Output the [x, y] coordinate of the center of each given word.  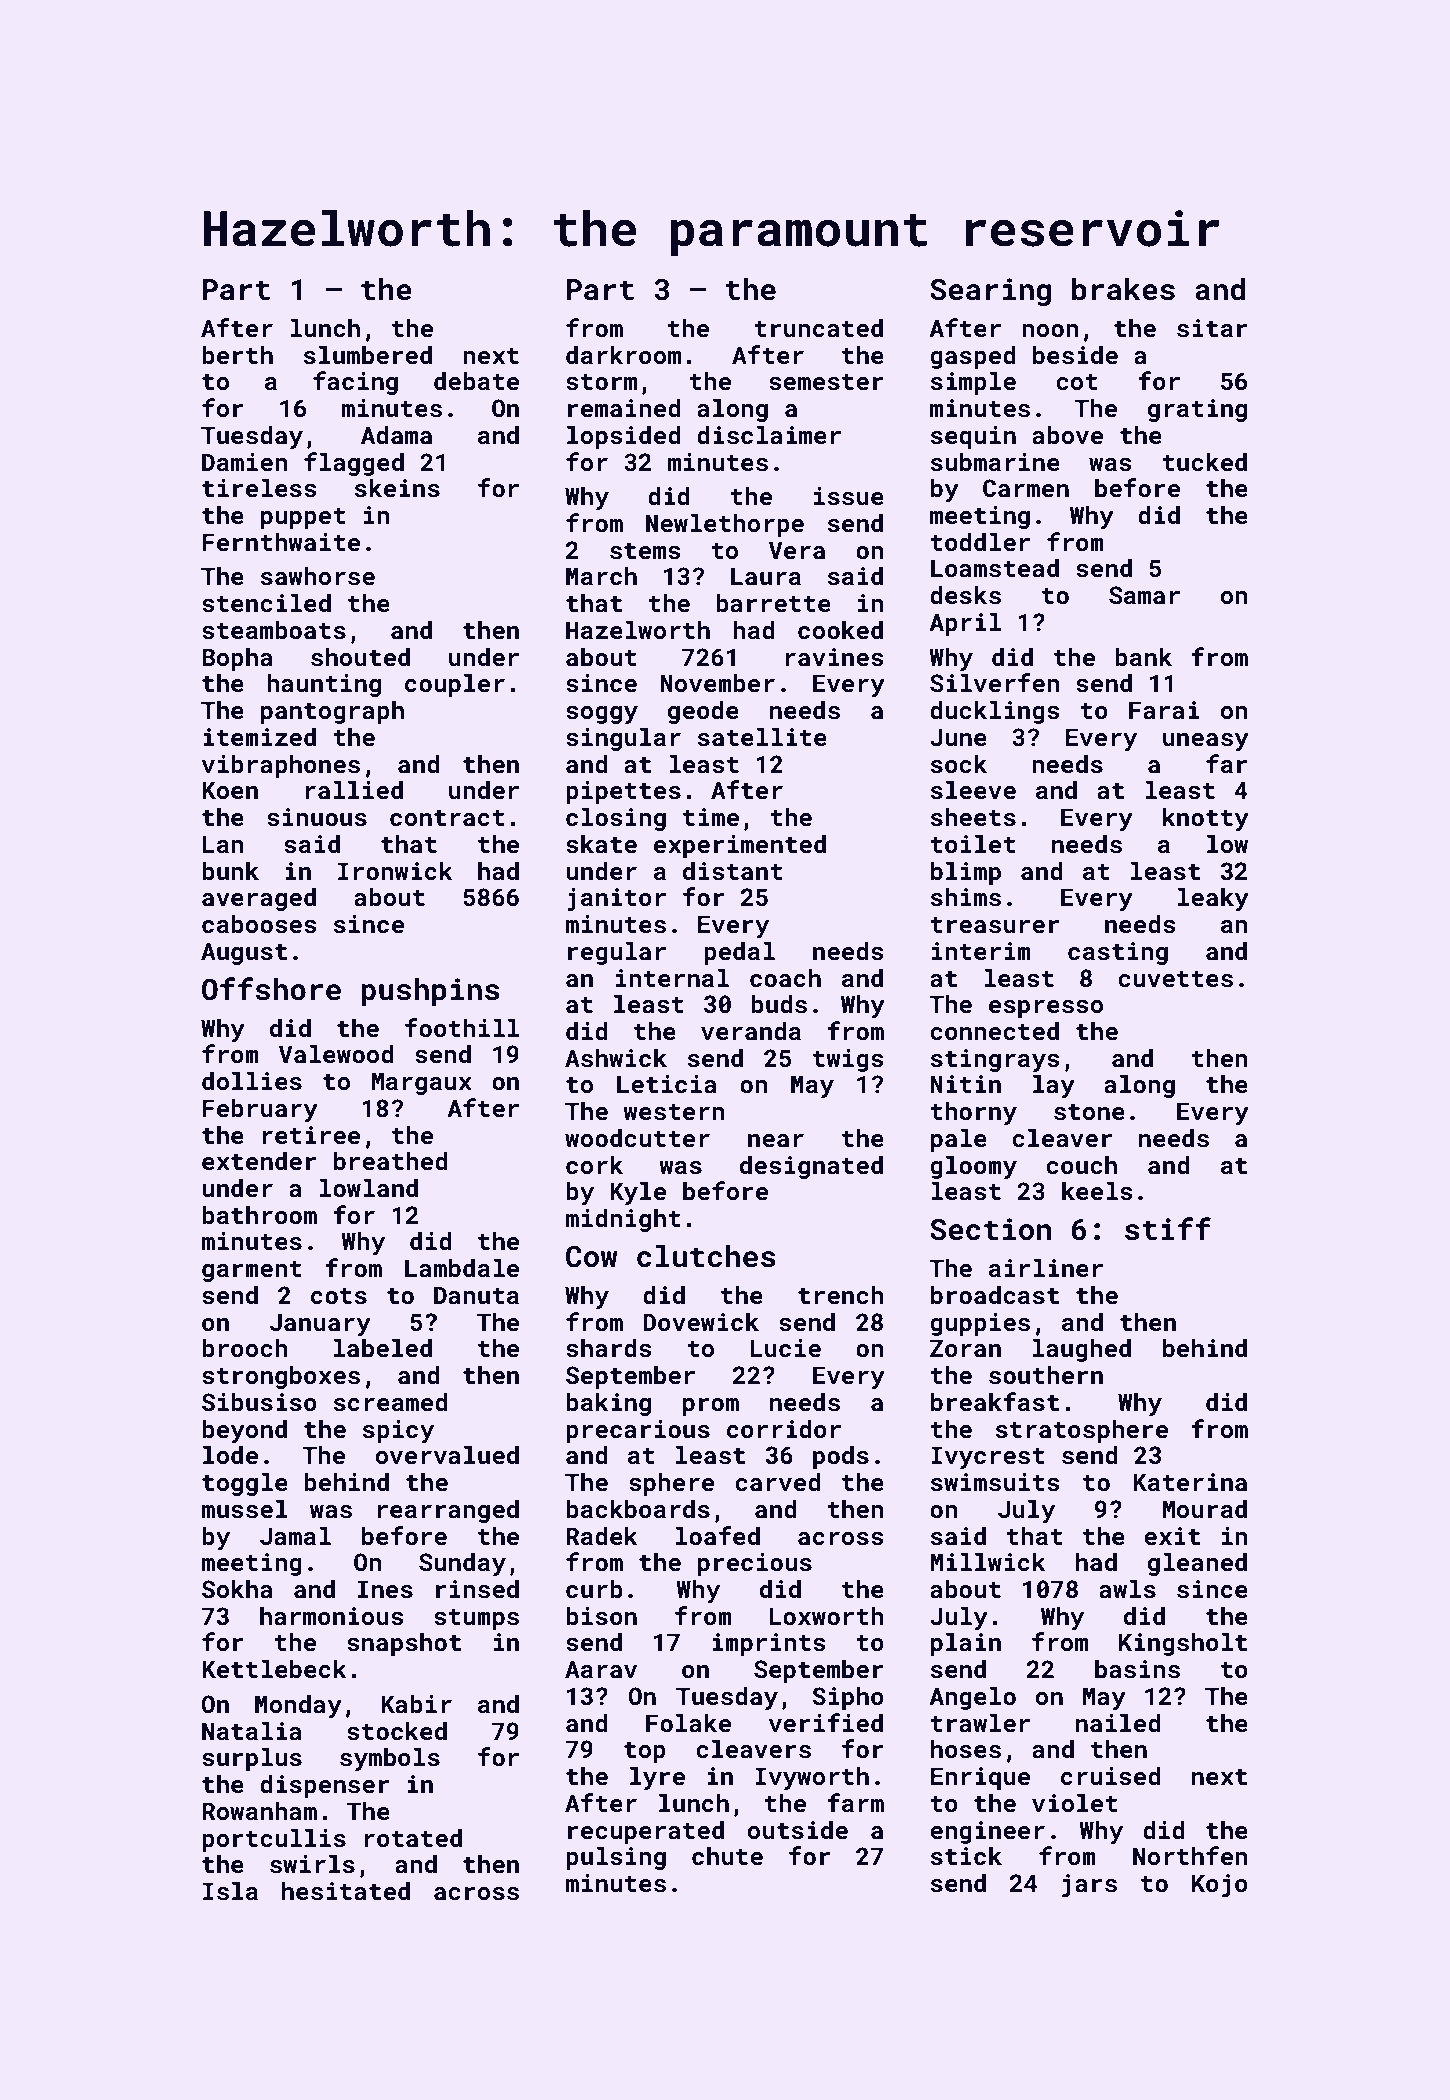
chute [727, 1856]
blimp [966, 873]
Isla [230, 1891]
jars [1089, 1885]
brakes [1123, 289]
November [717, 682]
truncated [819, 328]
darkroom [623, 354]
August [244, 953]
